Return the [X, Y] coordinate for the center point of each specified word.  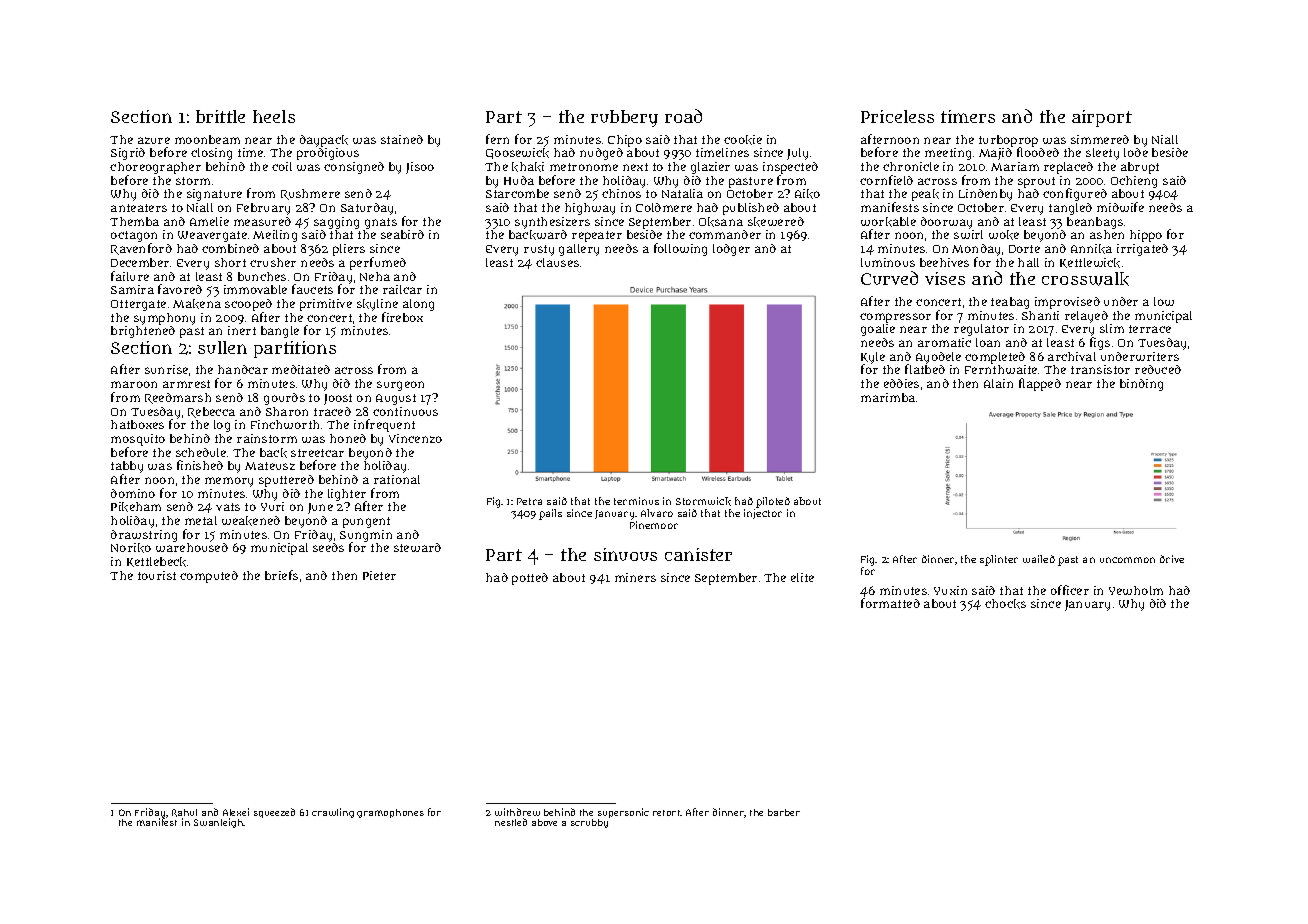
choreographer [155, 168]
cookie [743, 140]
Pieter [379, 575]
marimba [888, 397]
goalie [878, 330]
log [222, 426]
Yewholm [1136, 590]
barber [784, 812]
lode [1136, 152]
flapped [1040, 384]
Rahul [184, 813]
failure [130, 276]
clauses [557, 262]
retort [667, 813]
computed [209, 577]
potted [530, 579]
